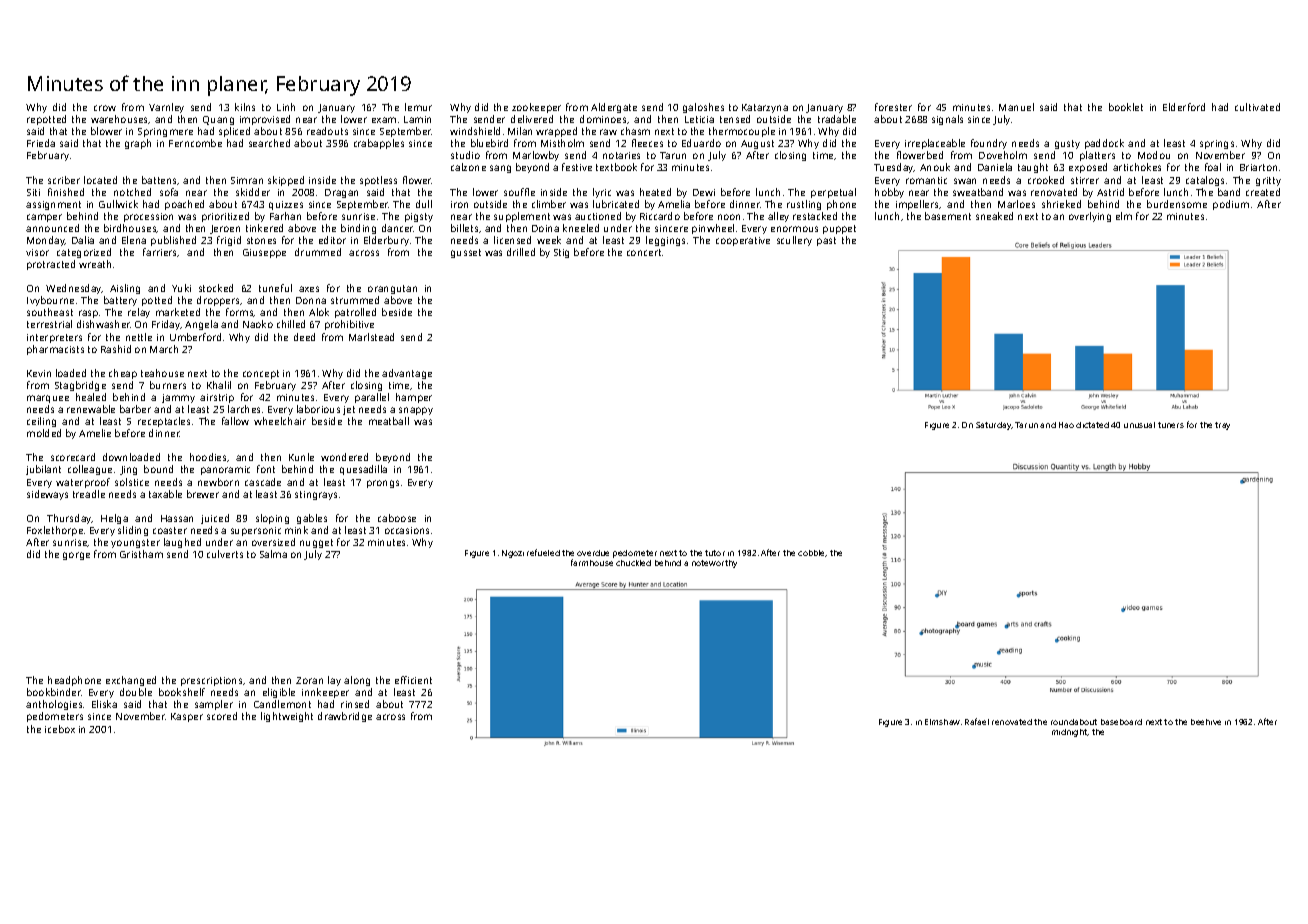 The height and width of the page is (924, 1308). What do you see at coordinates (316, 543) in the page?
I see `nugget` at bounding box center [316, 543].
